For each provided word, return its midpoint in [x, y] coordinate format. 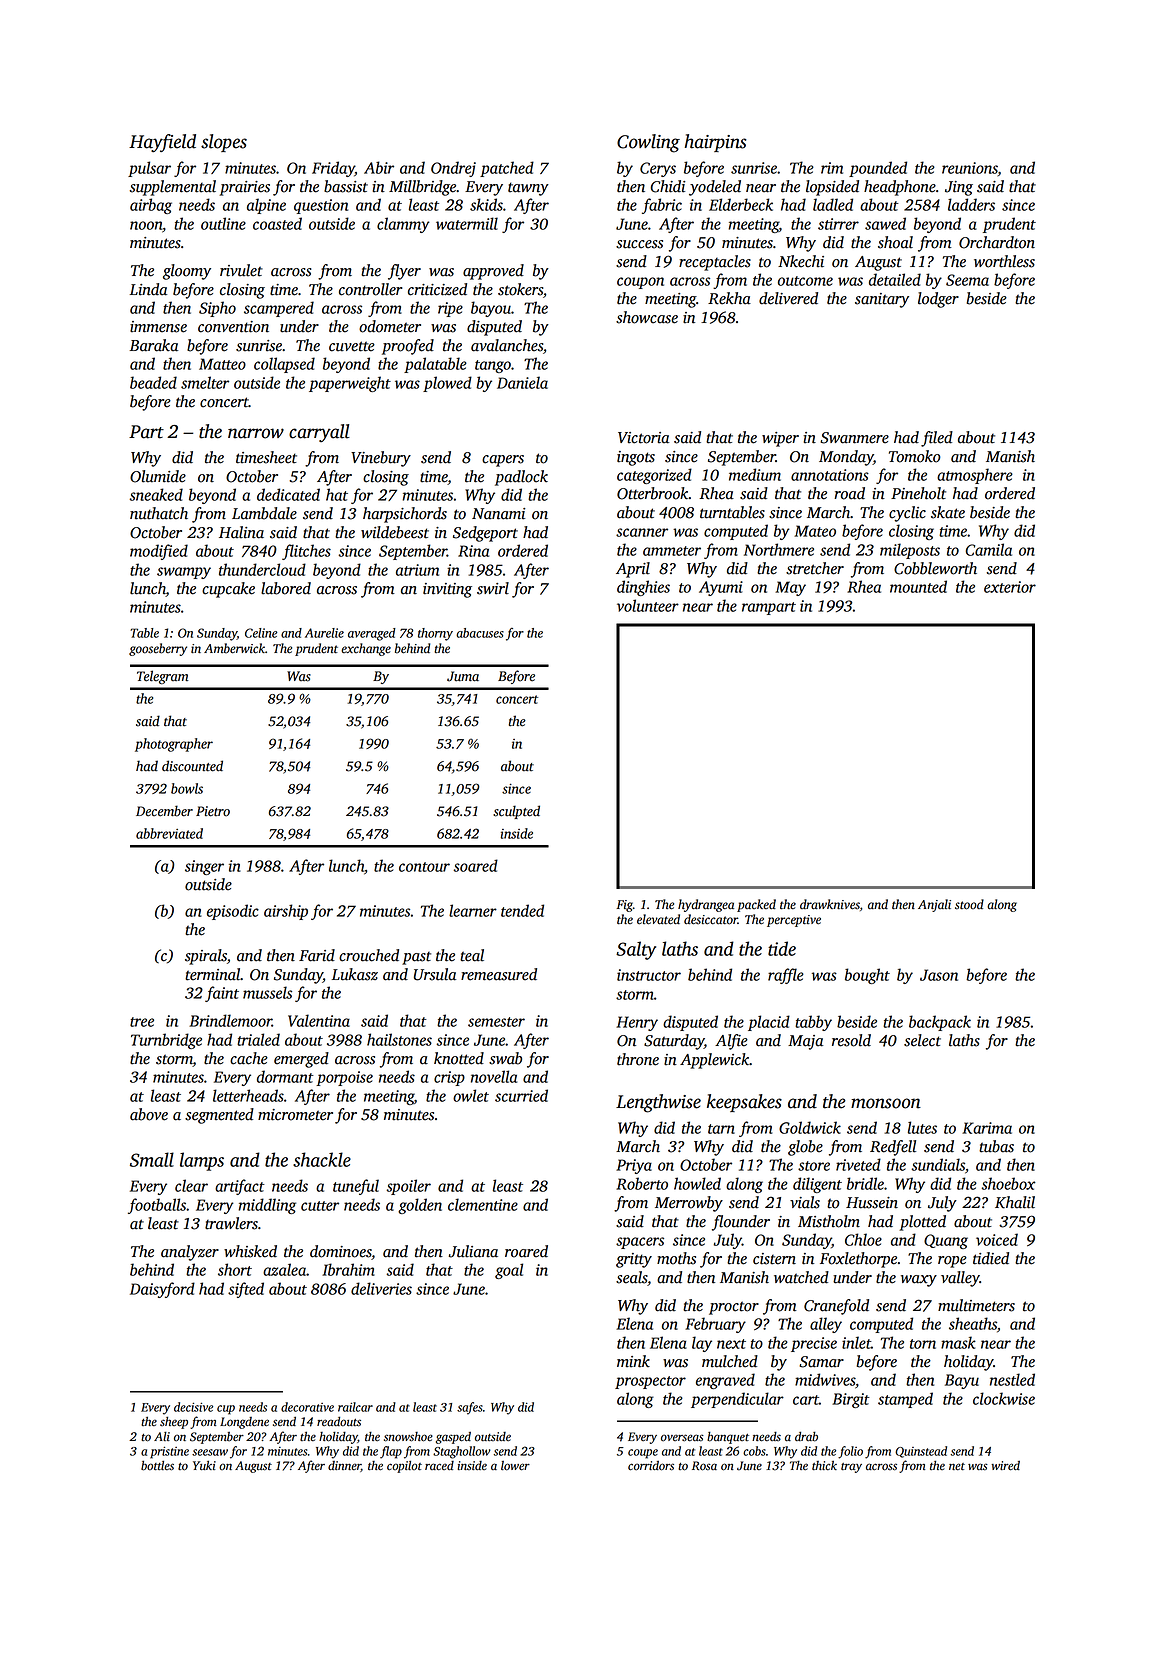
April [633, 570]
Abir [379, 167]
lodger [938, 300]
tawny [528, 189]
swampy [184, 573]
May [790, 588]
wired [1005, 1466]
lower [515, 1466]
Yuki [204, 1465]
